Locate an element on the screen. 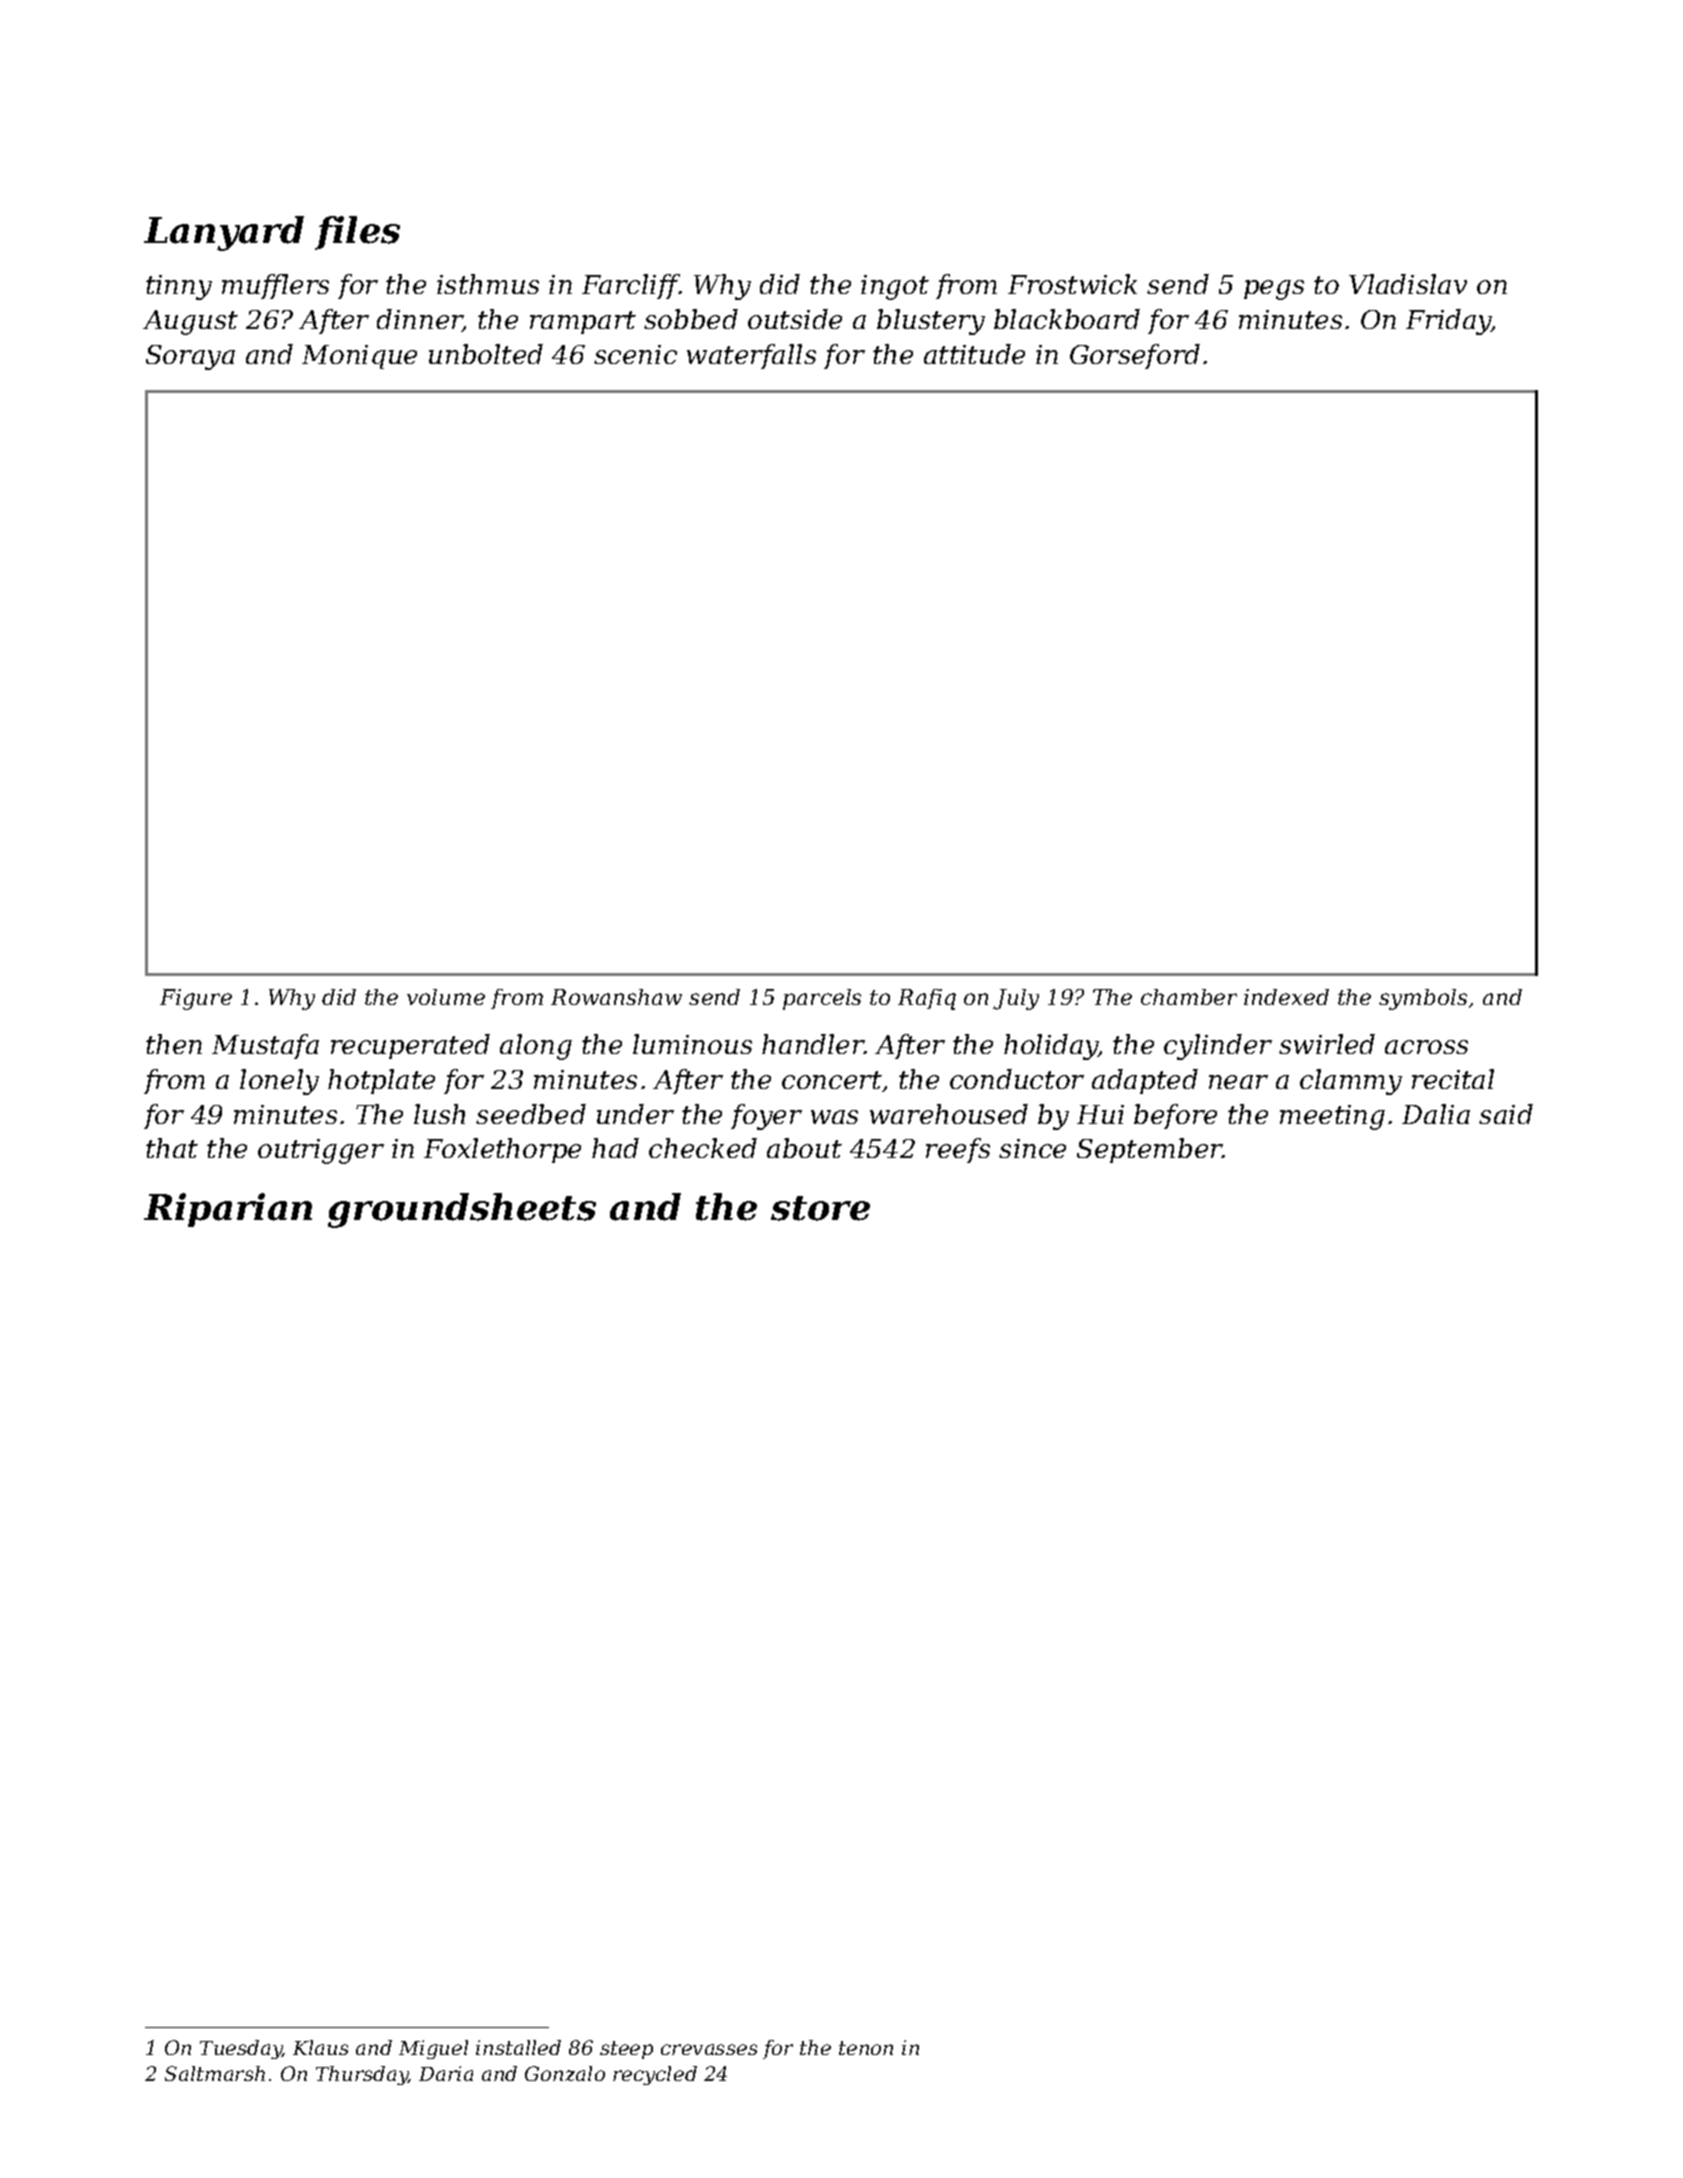  September is located at coordinates (1149, 1150).
